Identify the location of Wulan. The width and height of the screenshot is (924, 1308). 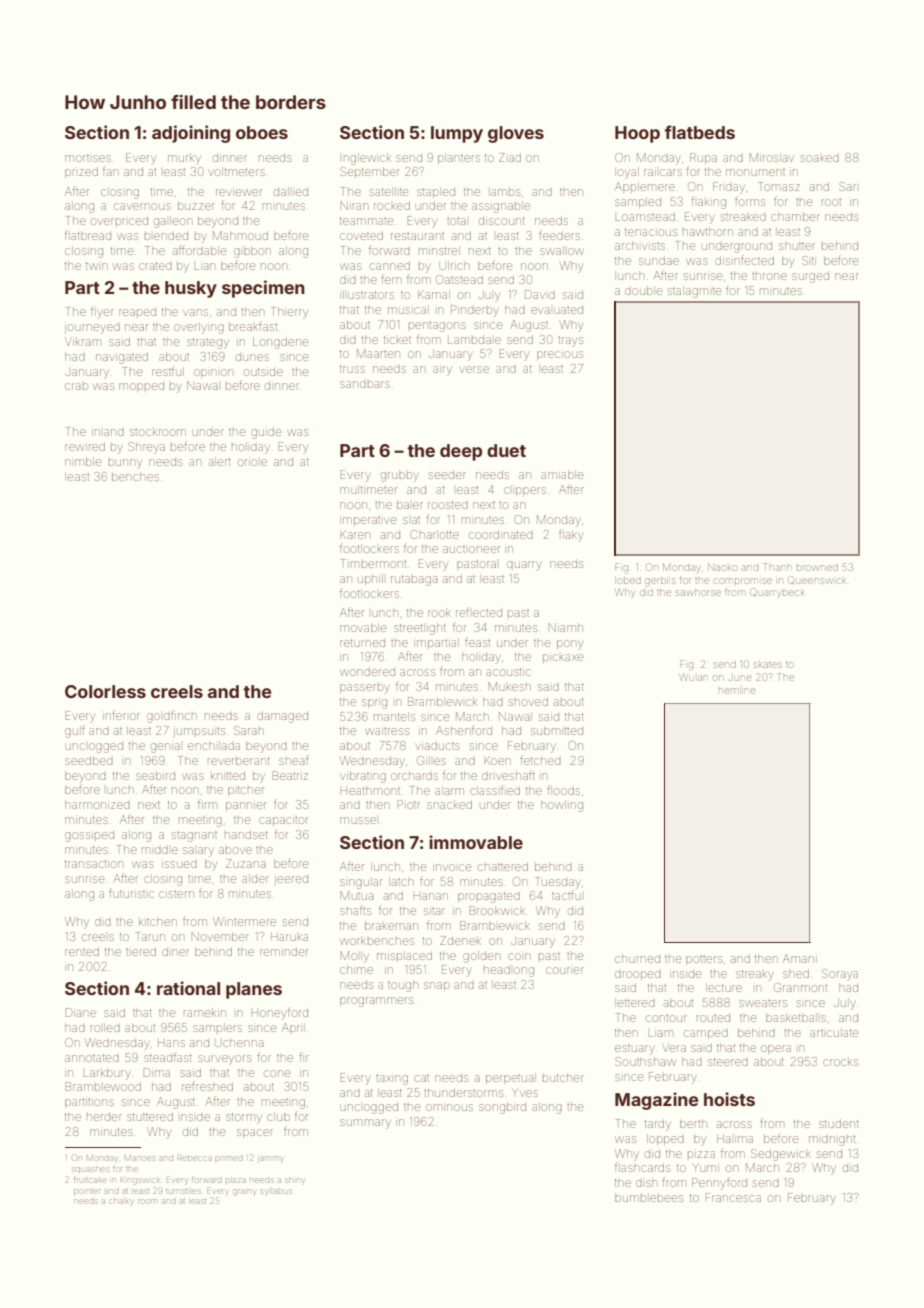
(693, 677).
